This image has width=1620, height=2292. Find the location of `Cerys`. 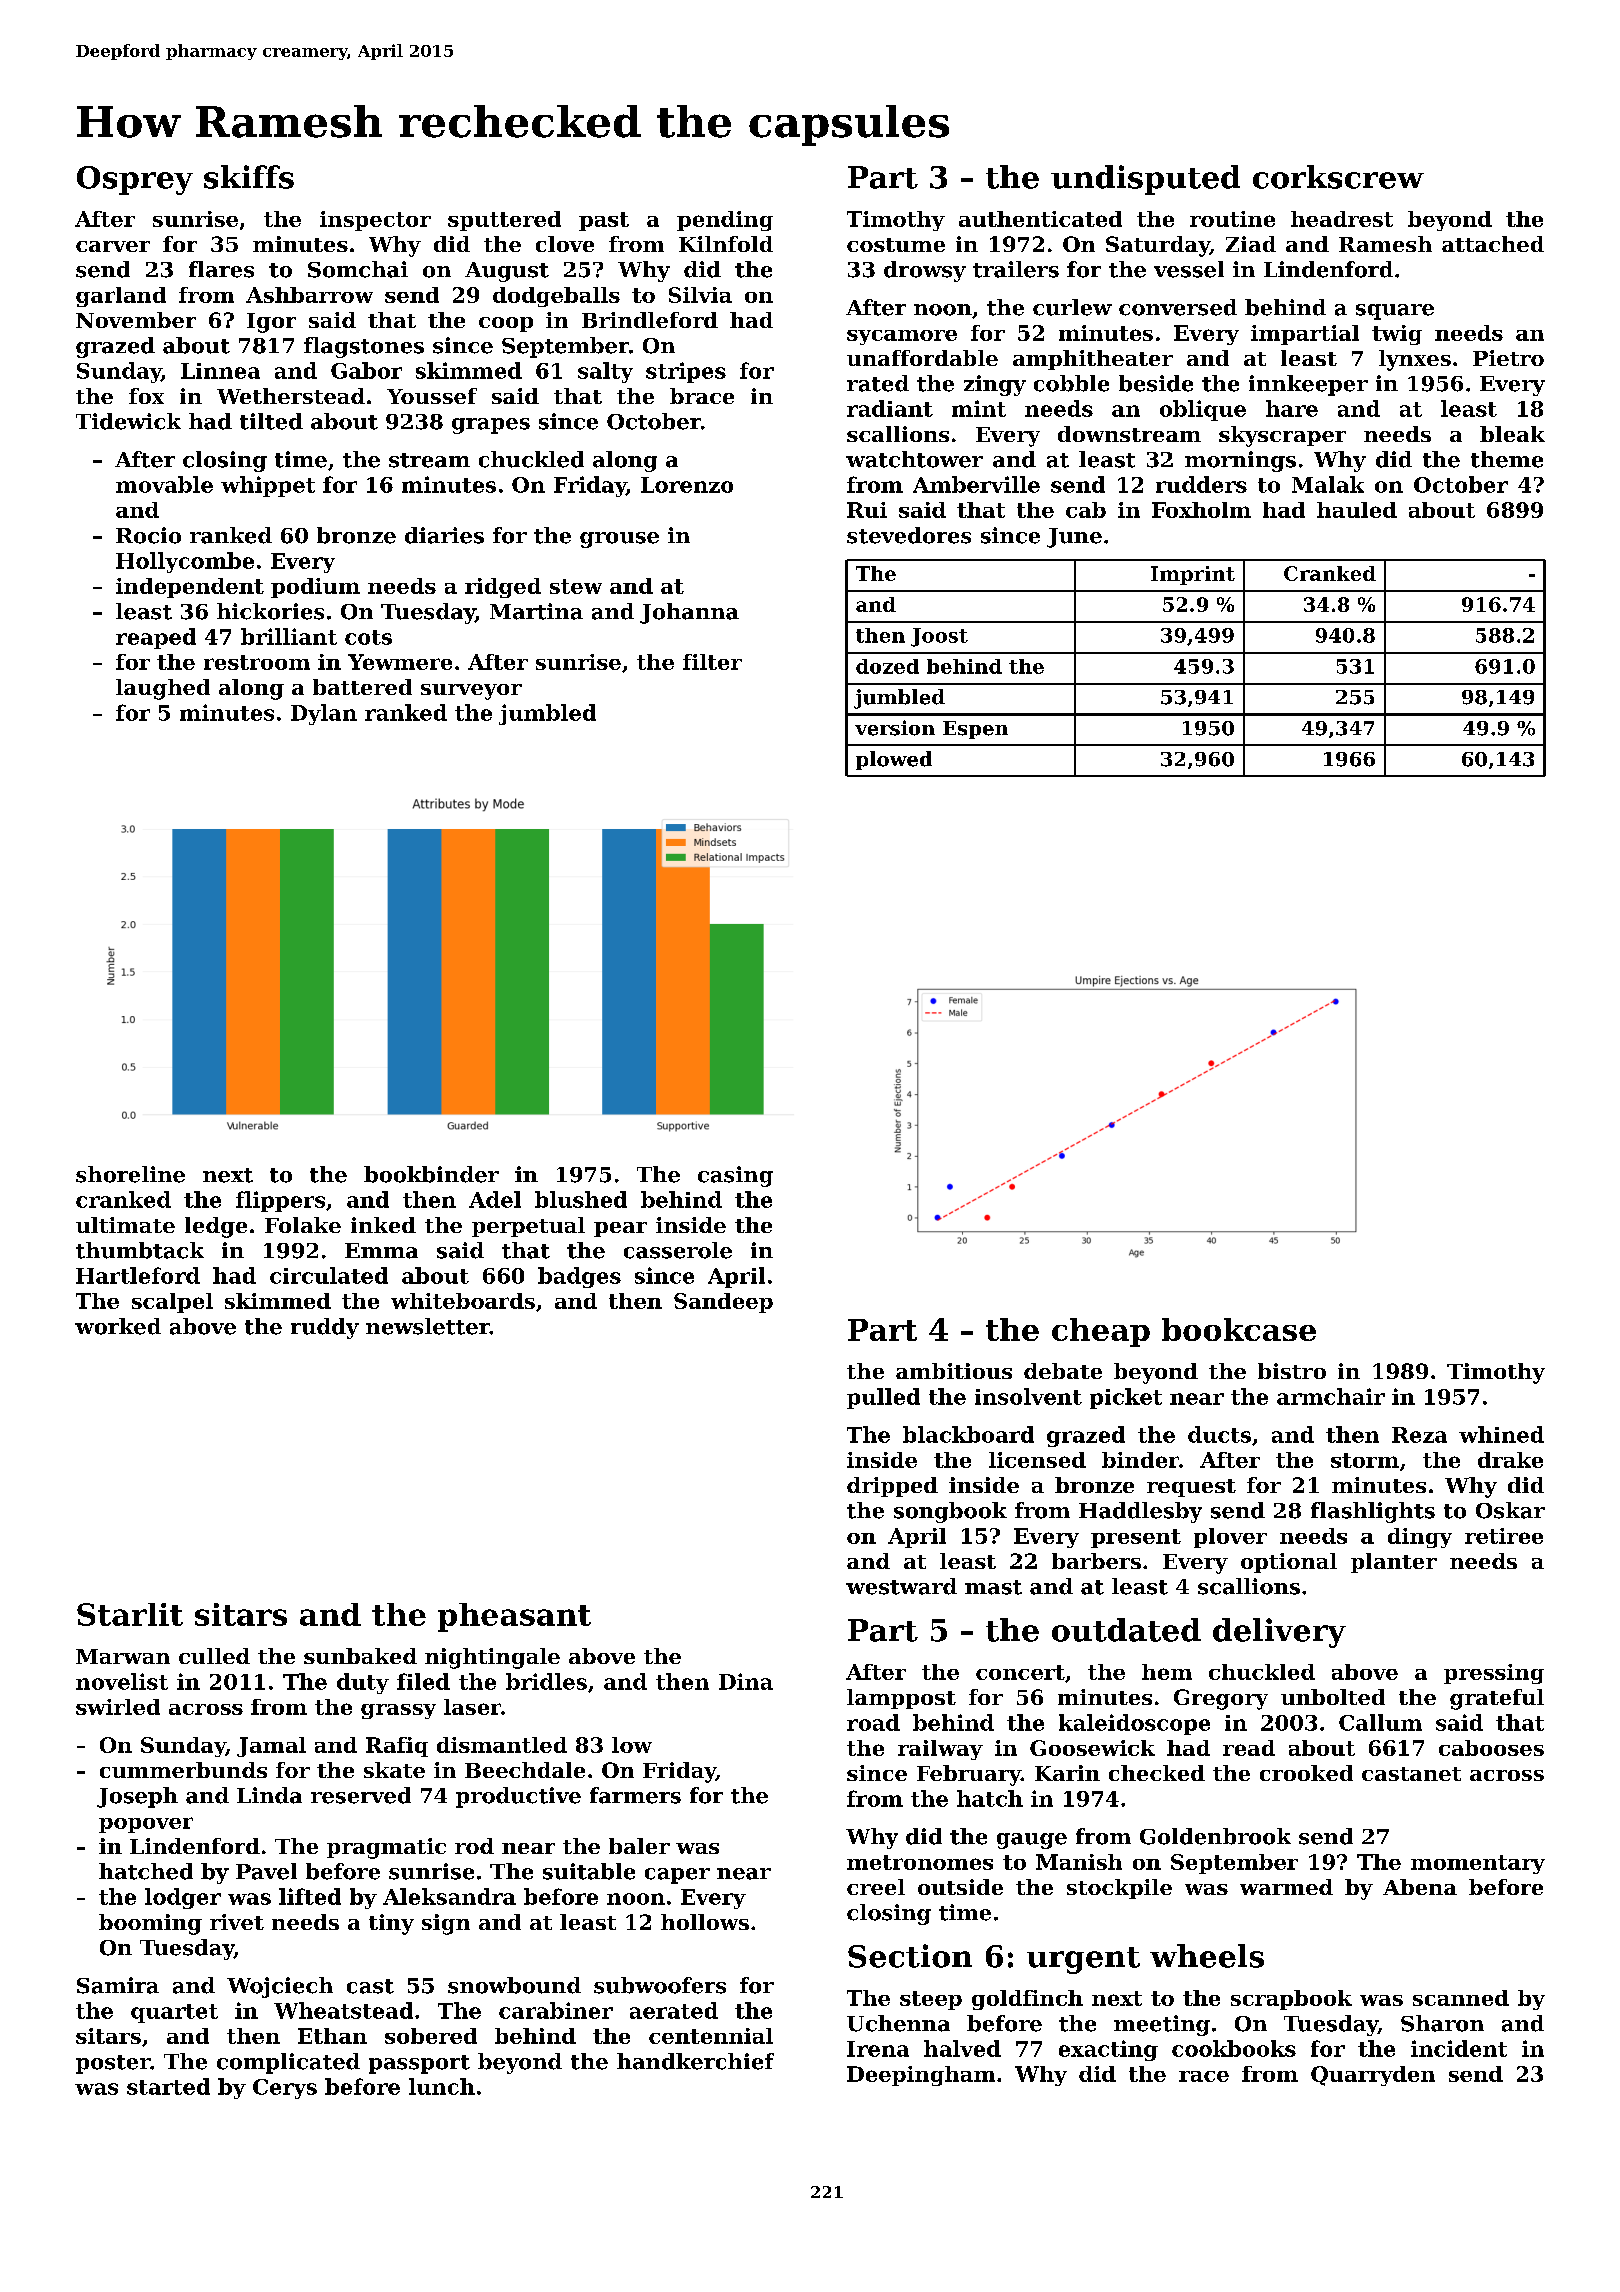

Cerys is located at coordinates (285, 2089).
